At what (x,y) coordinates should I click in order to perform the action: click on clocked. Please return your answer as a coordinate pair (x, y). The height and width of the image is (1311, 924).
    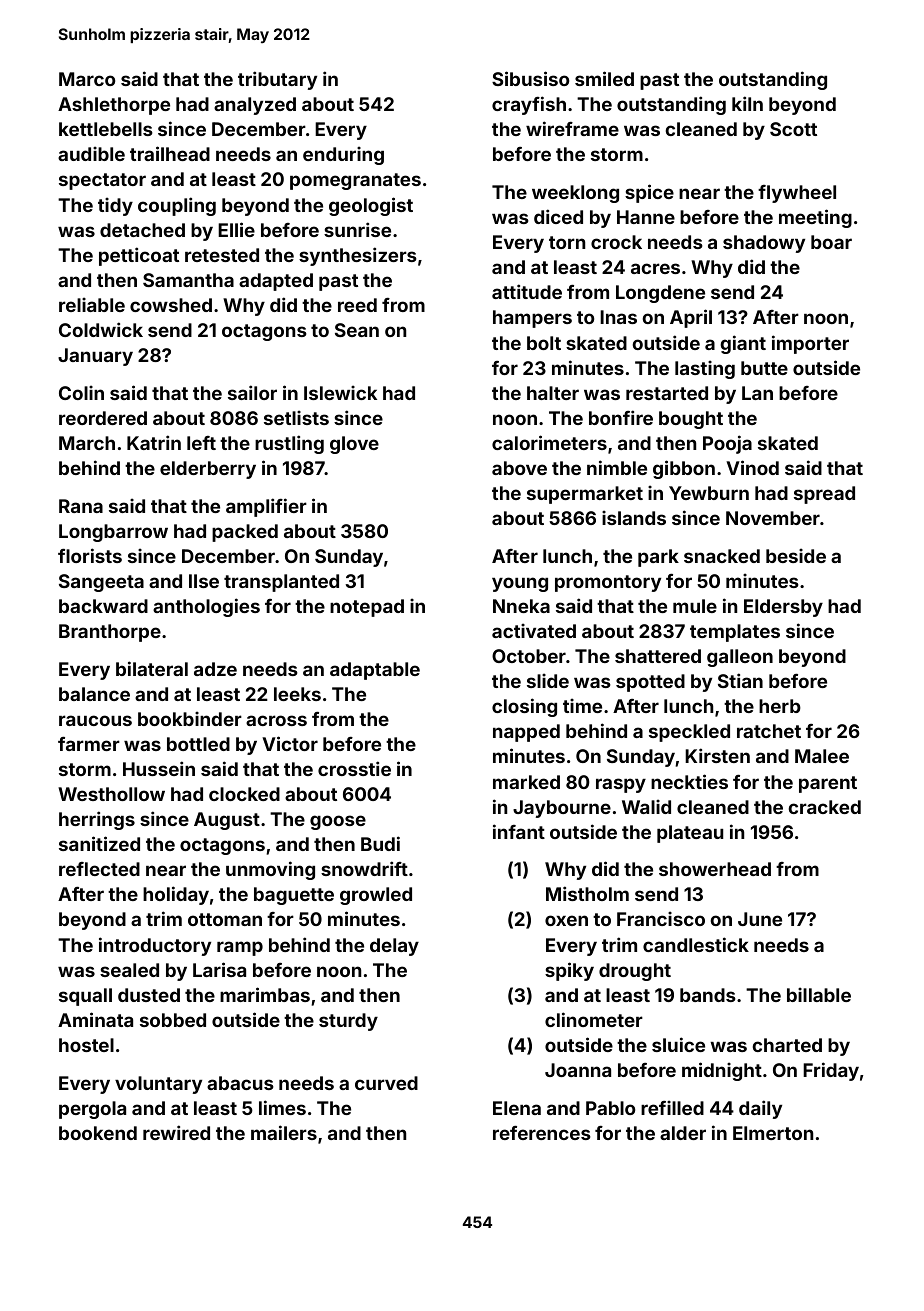
    Looking at the image, I should click on (244, 794).
